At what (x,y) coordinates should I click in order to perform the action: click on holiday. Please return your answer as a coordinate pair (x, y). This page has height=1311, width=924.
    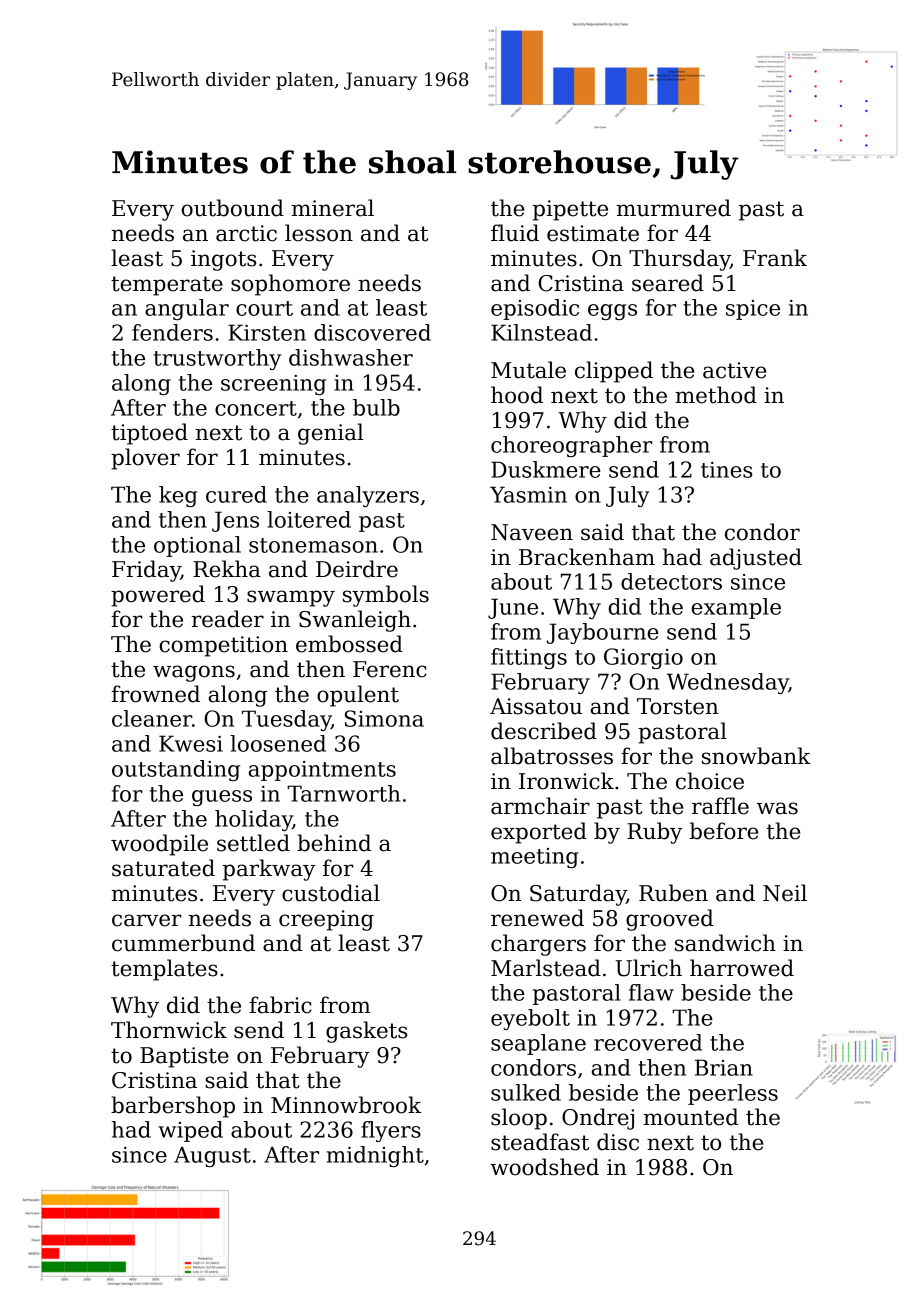
    Looking at the image, I should click on (254, 820).
